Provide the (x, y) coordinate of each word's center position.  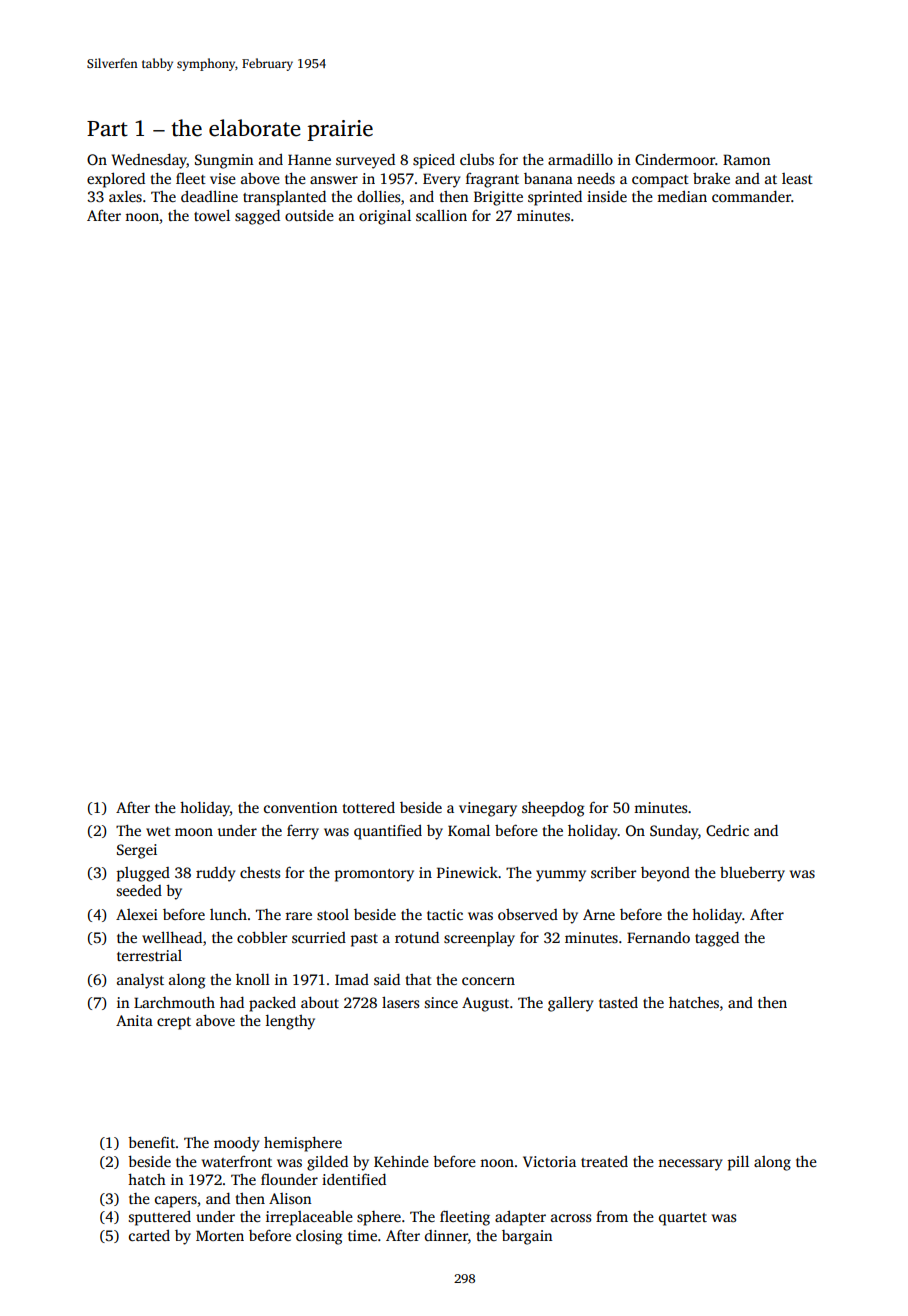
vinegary (488, 809)
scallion (441, 215)
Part (107, 129)
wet (158, 831)
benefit (152, 1142)
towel (212, 215)
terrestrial (149, 955)
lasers (400, 1002)
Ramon (747, 159)
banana (548, 178)
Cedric (727, 830)
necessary (690, 1165)
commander (751, 196)
